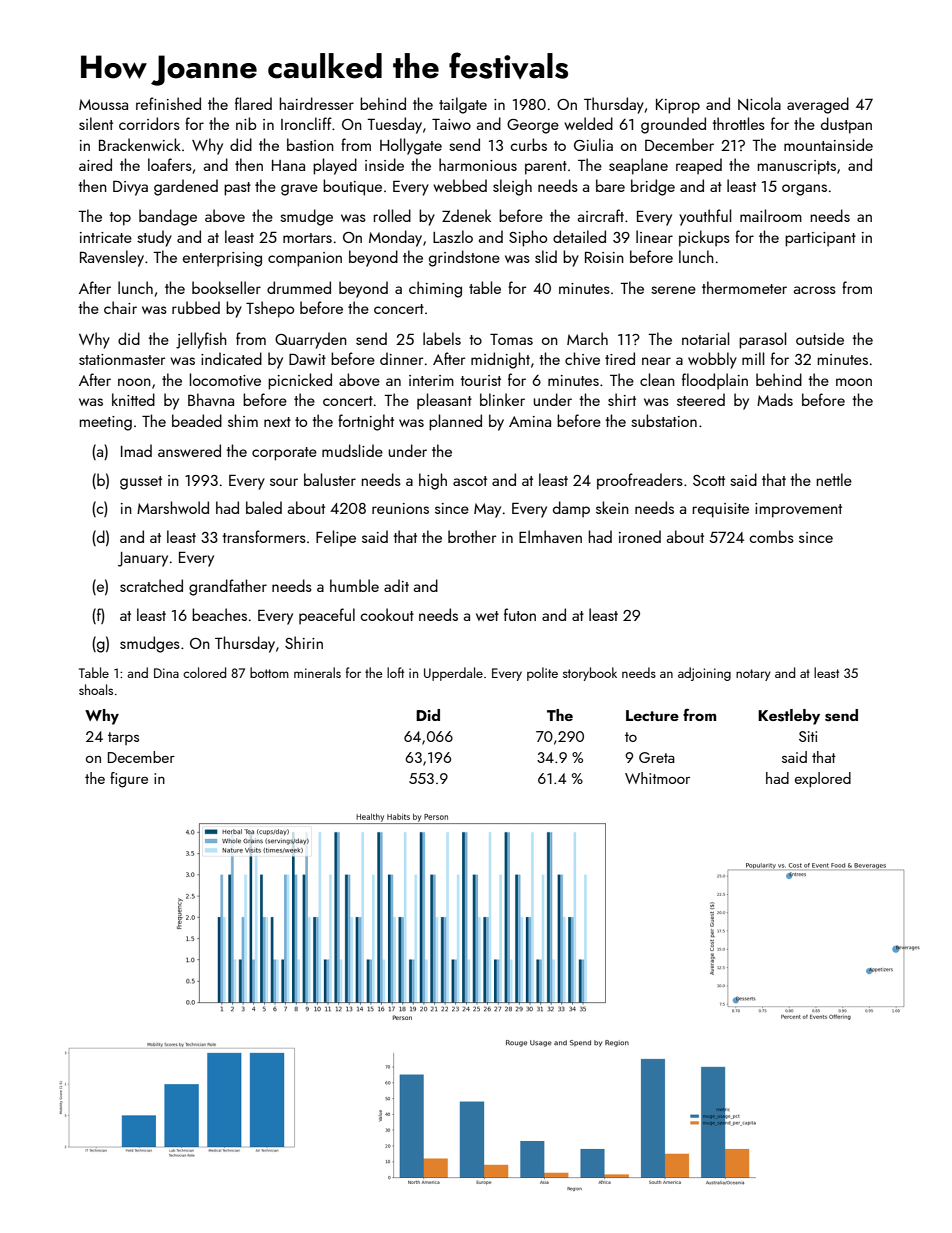 The image size is (952, 1233). I want to click on parent, so click(546, 168).
